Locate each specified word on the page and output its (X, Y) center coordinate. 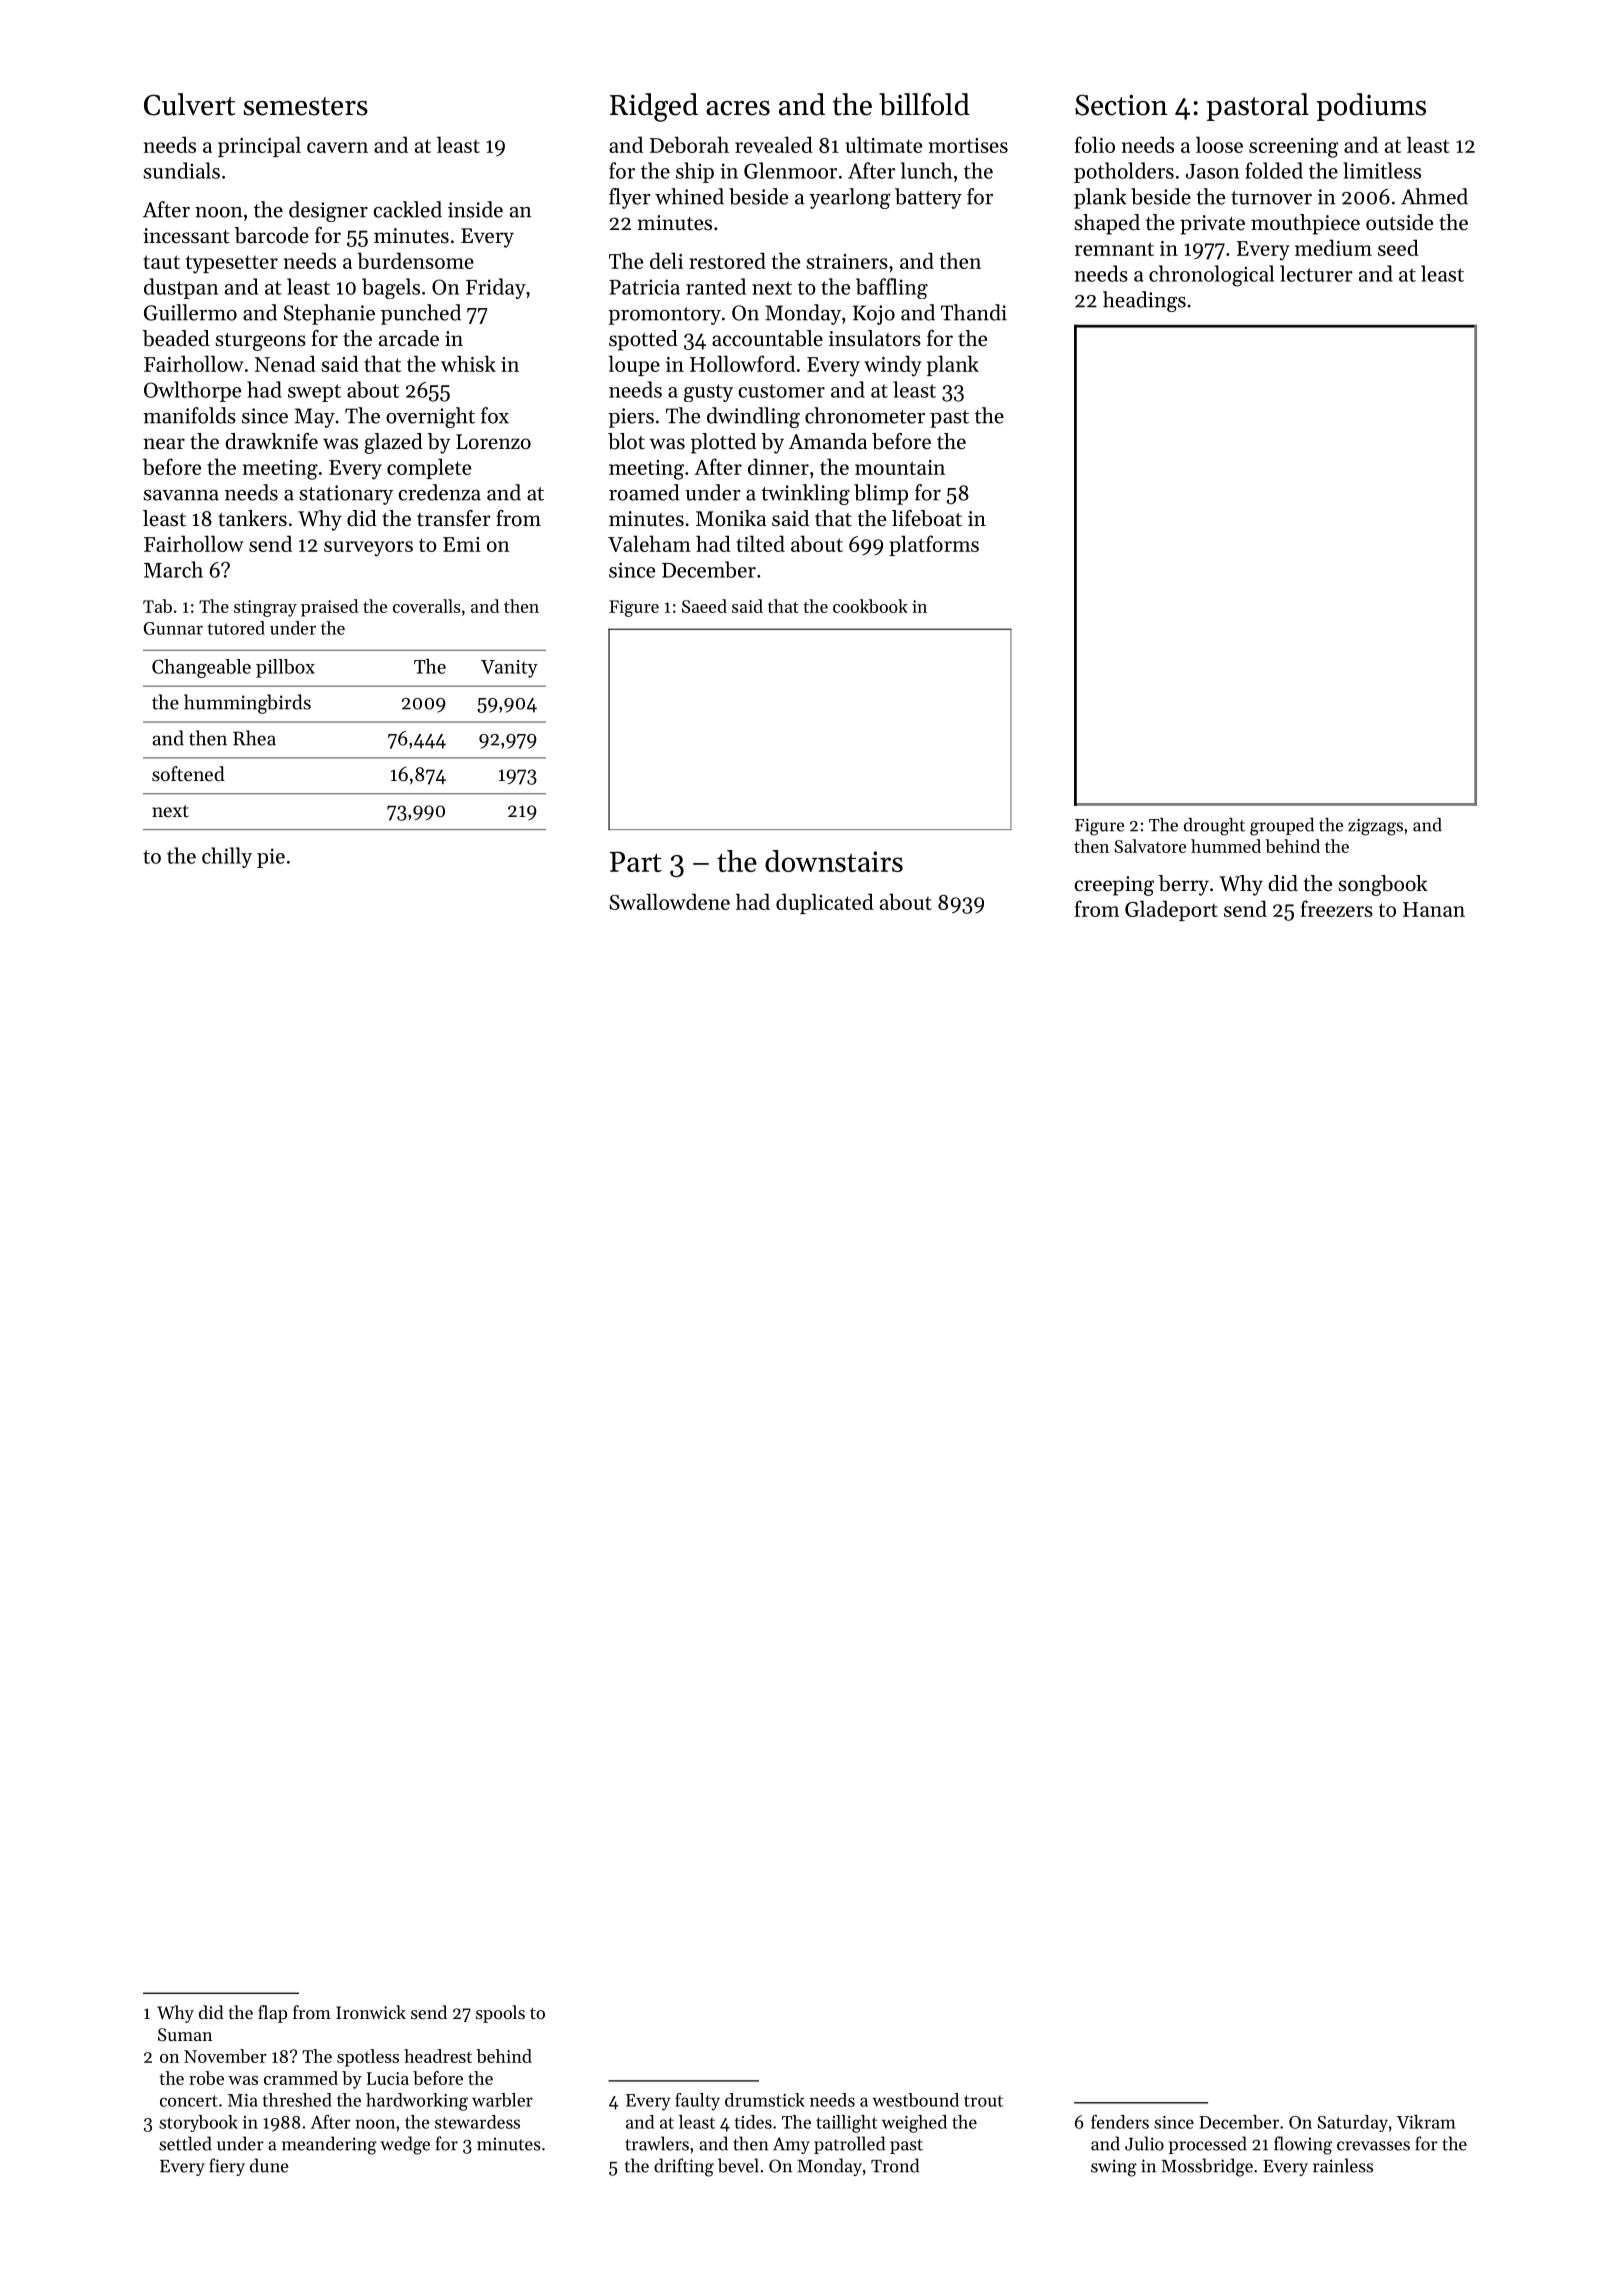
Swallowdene (669, 901)
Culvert (189, 104)
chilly (227, 857)
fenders (1120, 2122)
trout (983, 2101)
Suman (185, 2034)
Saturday (1353, 2123)
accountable (767, 338)
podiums (1371, 107)
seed (1398, 247)
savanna (181, 495)
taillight (847, 2124)
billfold (924, 104)
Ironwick (371, 2012)
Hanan (1434, 909)
